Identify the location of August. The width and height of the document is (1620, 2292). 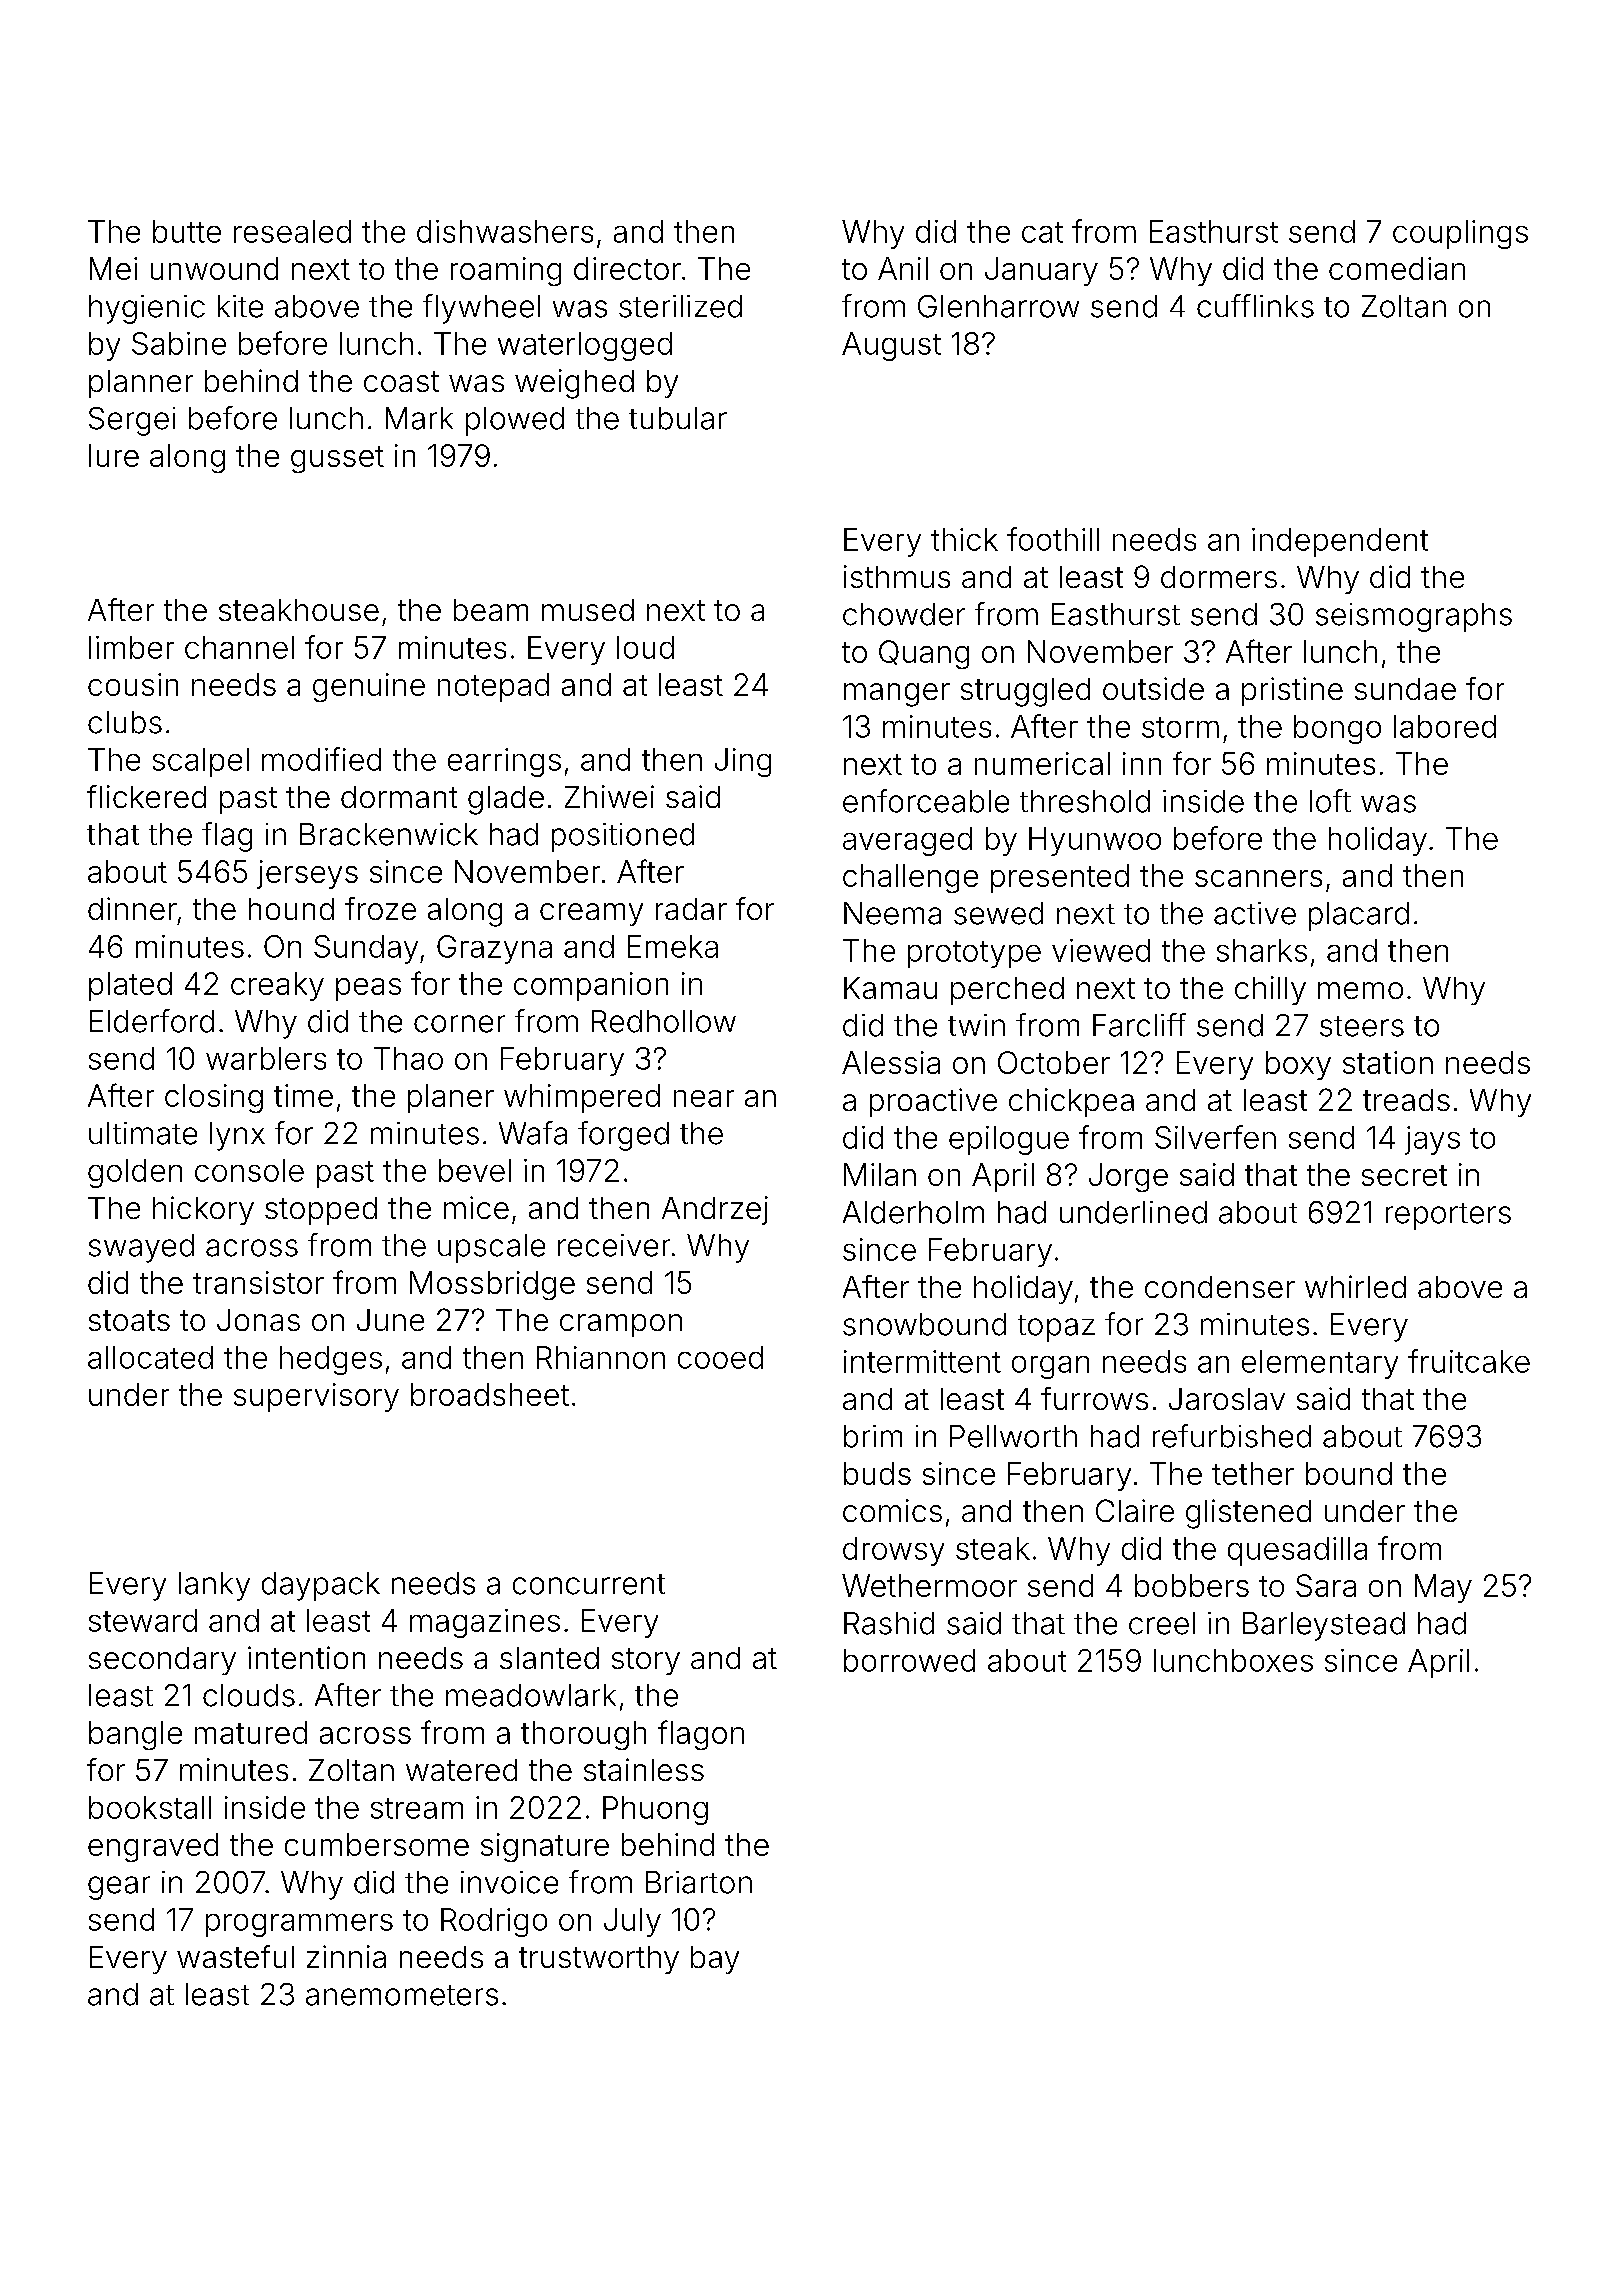
(891, 346).
